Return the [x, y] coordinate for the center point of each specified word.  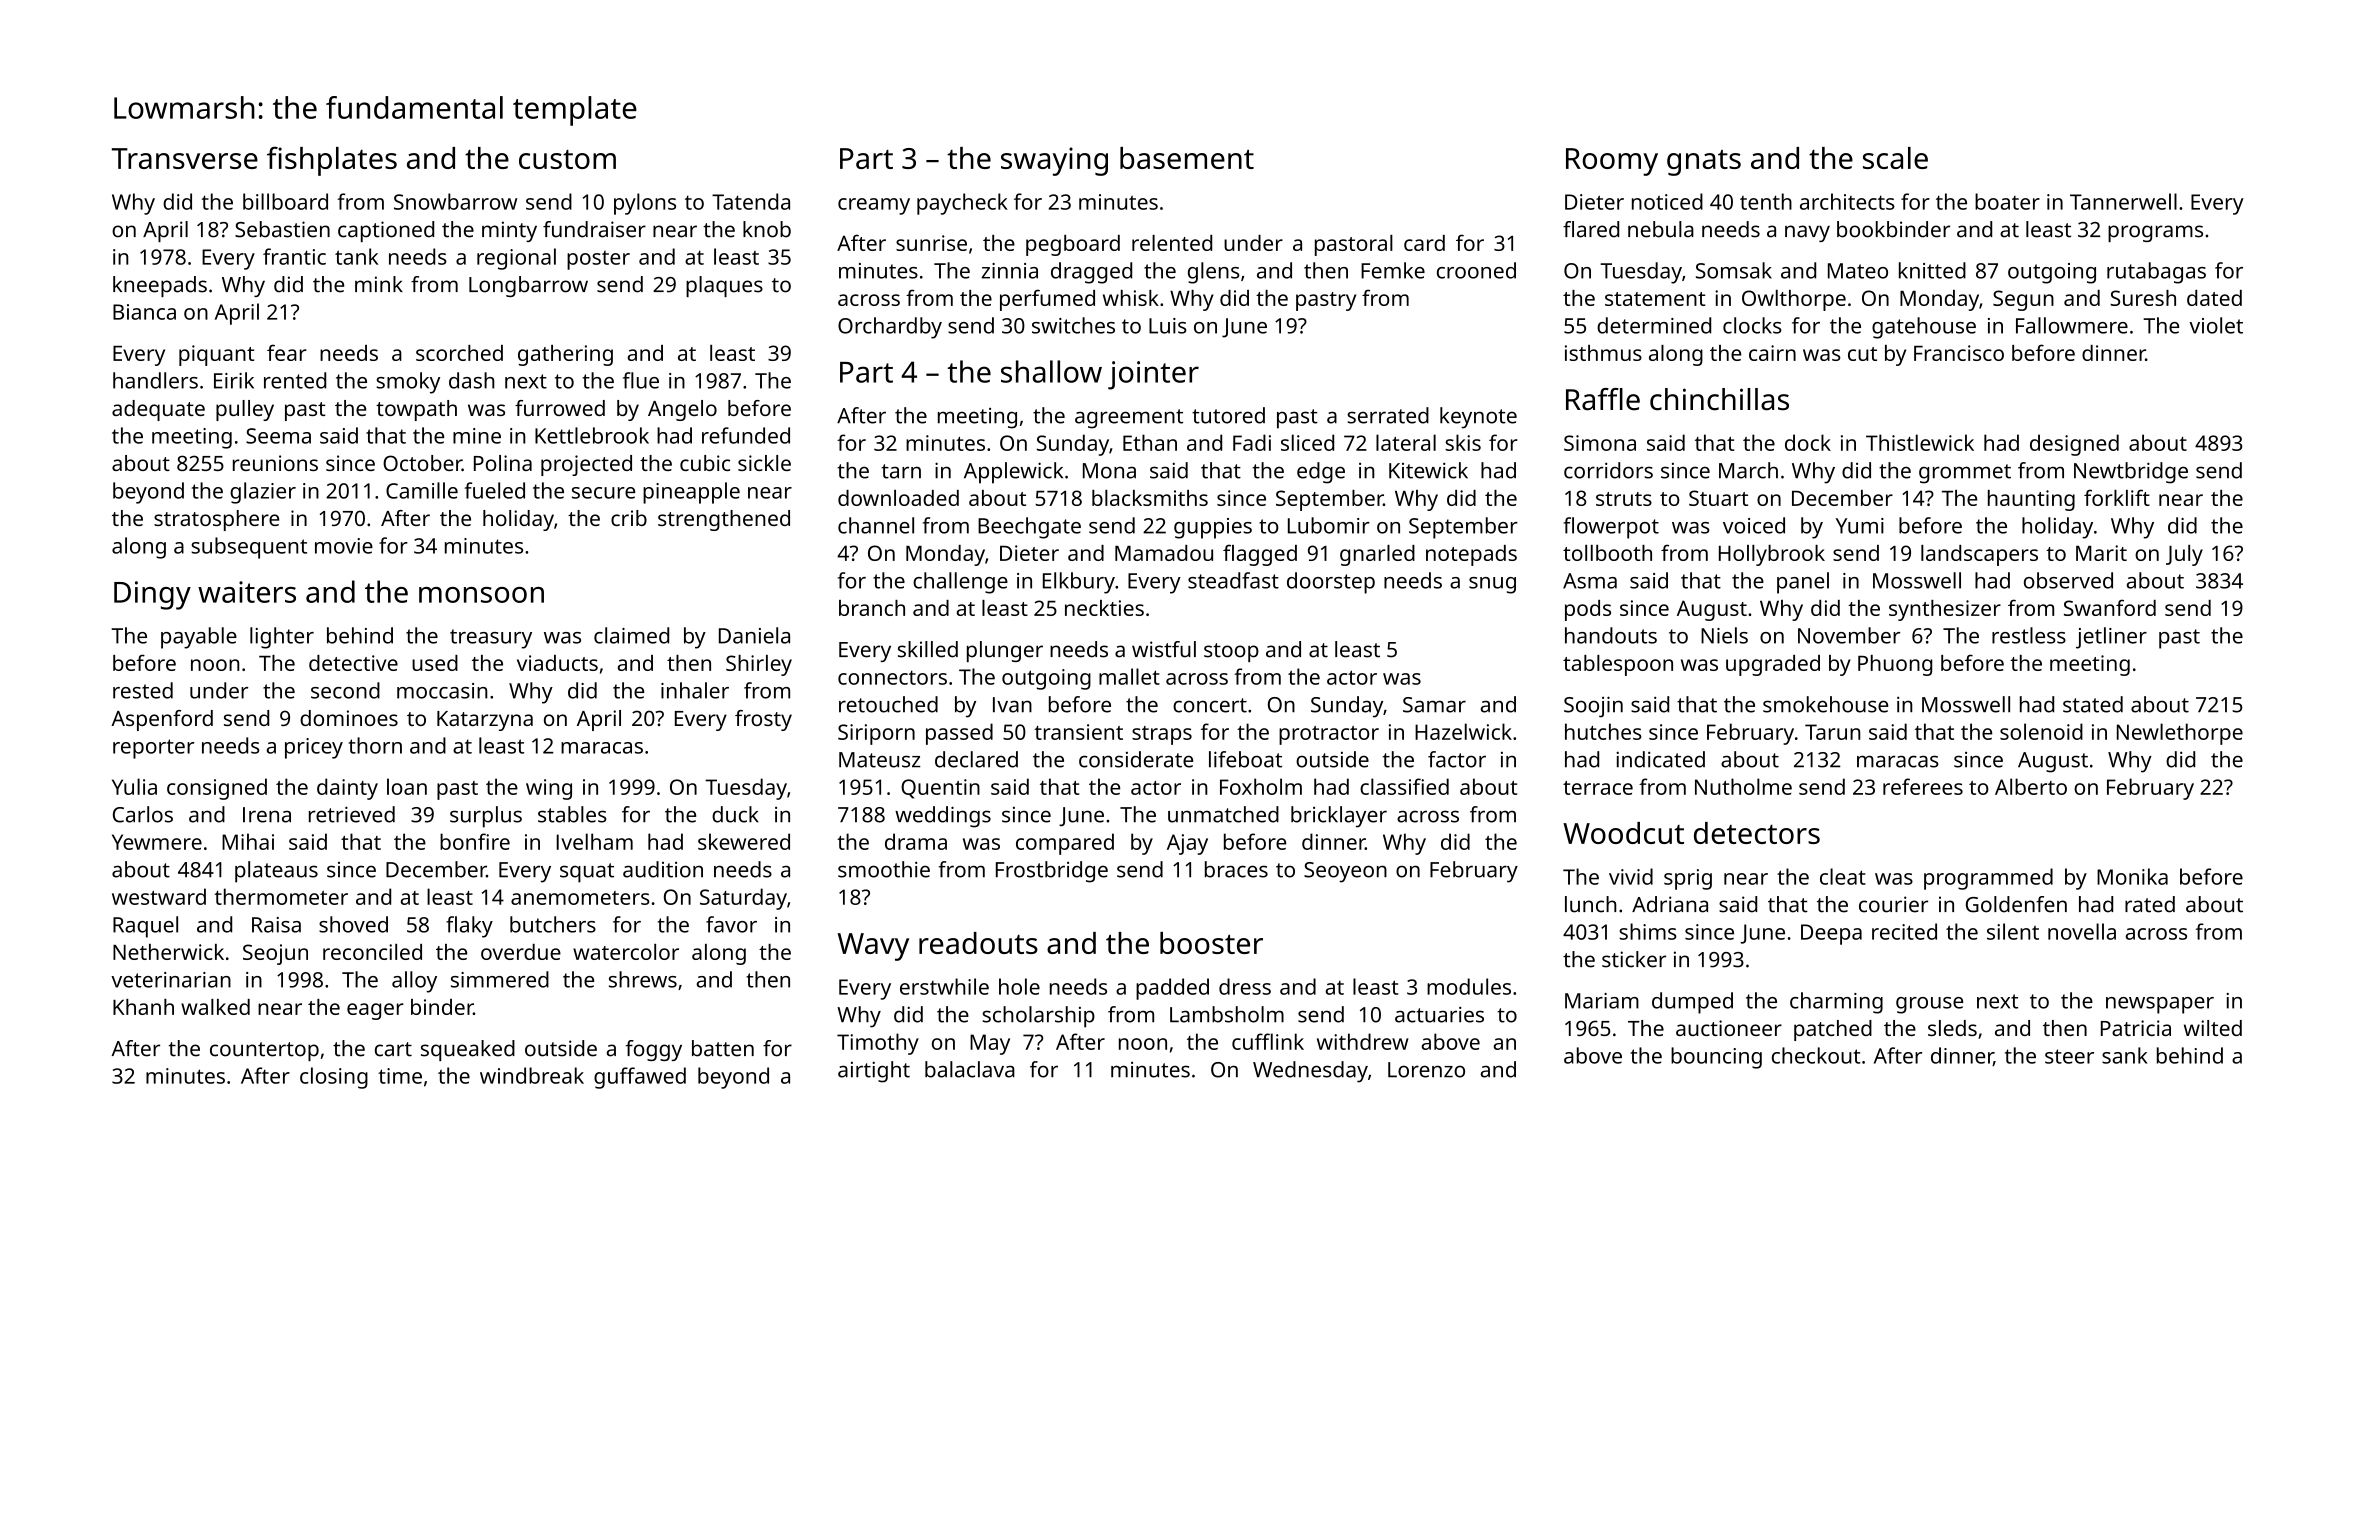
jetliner [2111, 638]
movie [344, 546]
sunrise [931, 243]
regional [516, 259]
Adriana [1670, 904]
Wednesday [1310, 1072]
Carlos [143, 814]
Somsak [1734, 270]
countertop [264, 1051]
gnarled [1377, 555]
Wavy [873, 947]
